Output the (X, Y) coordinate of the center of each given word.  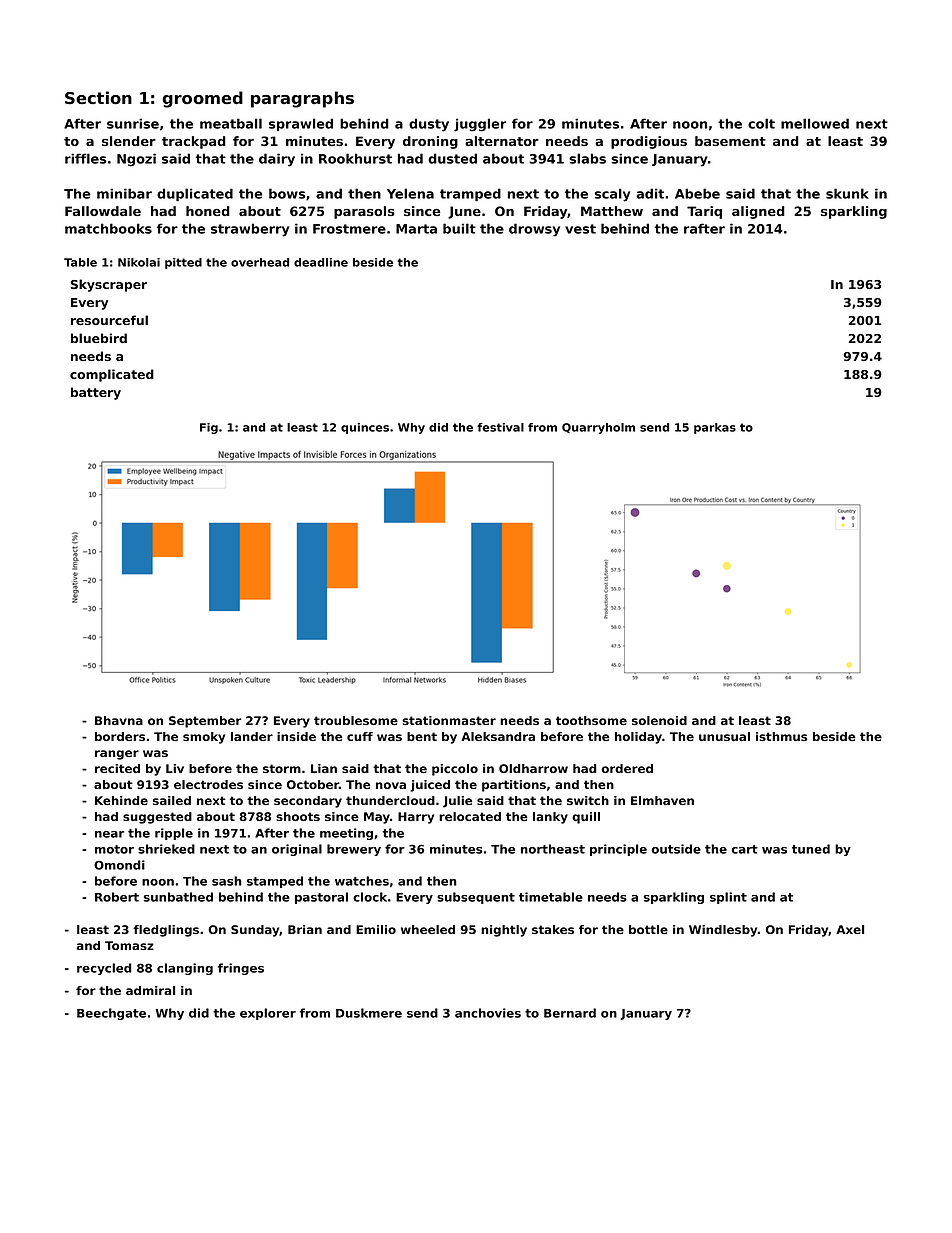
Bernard (570, 1013)
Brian (305, 929)
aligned (758, 212)
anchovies (488, 1013)
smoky (204, 738)
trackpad (194, 142)
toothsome (591, 720)
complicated (112, 375)
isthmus (781, 736)
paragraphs (302, 99)
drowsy (534, 230)
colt (761, 123)
